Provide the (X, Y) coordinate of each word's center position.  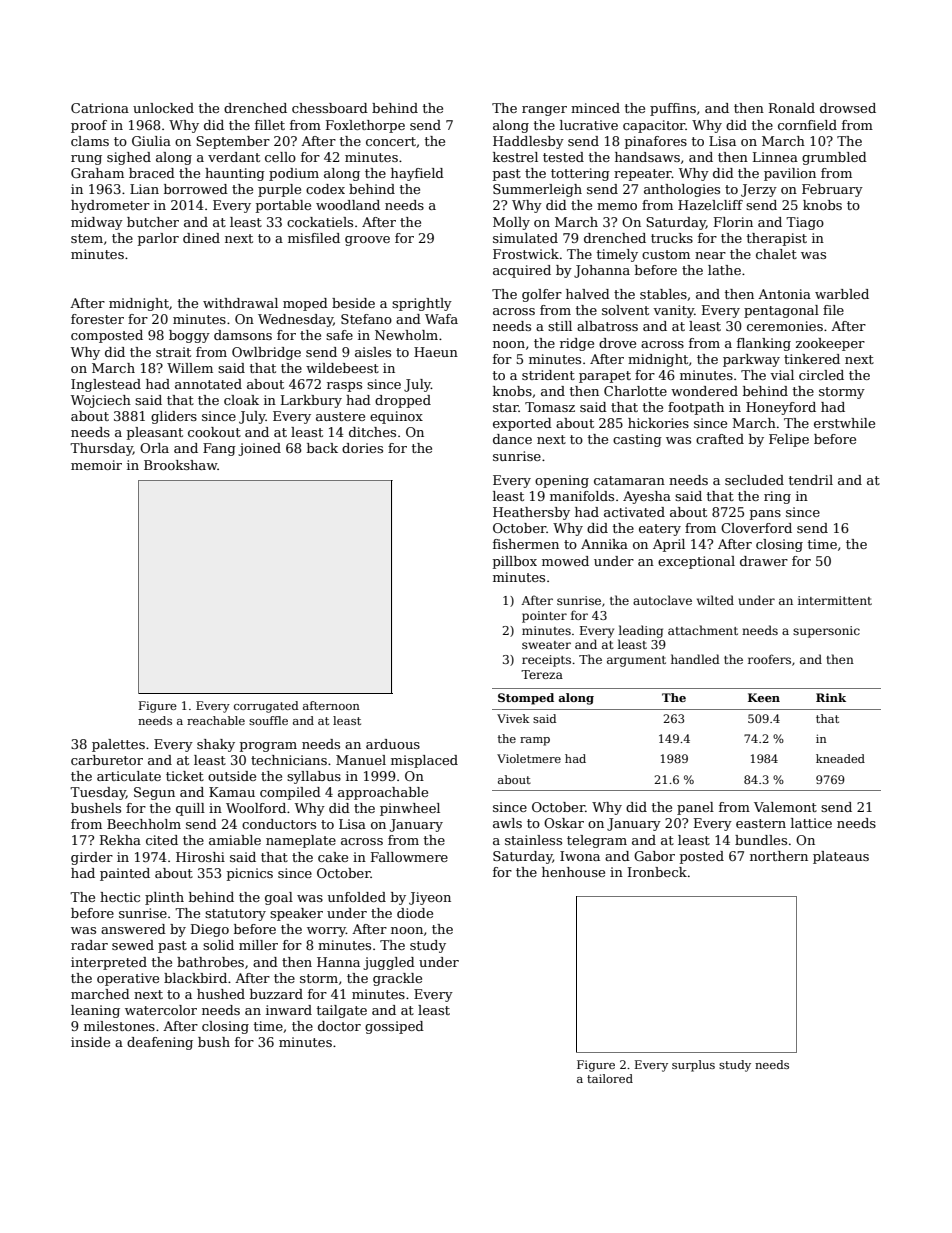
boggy (189, 336)
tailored (610, 1078)
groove (367, 241)
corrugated (266, 707)
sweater (546, 645)
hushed (221, 994)
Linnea (775, 157)
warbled (842, 294)
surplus (693, 1066)
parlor (158, 239)
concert (391, 141)
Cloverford (756, 528)
